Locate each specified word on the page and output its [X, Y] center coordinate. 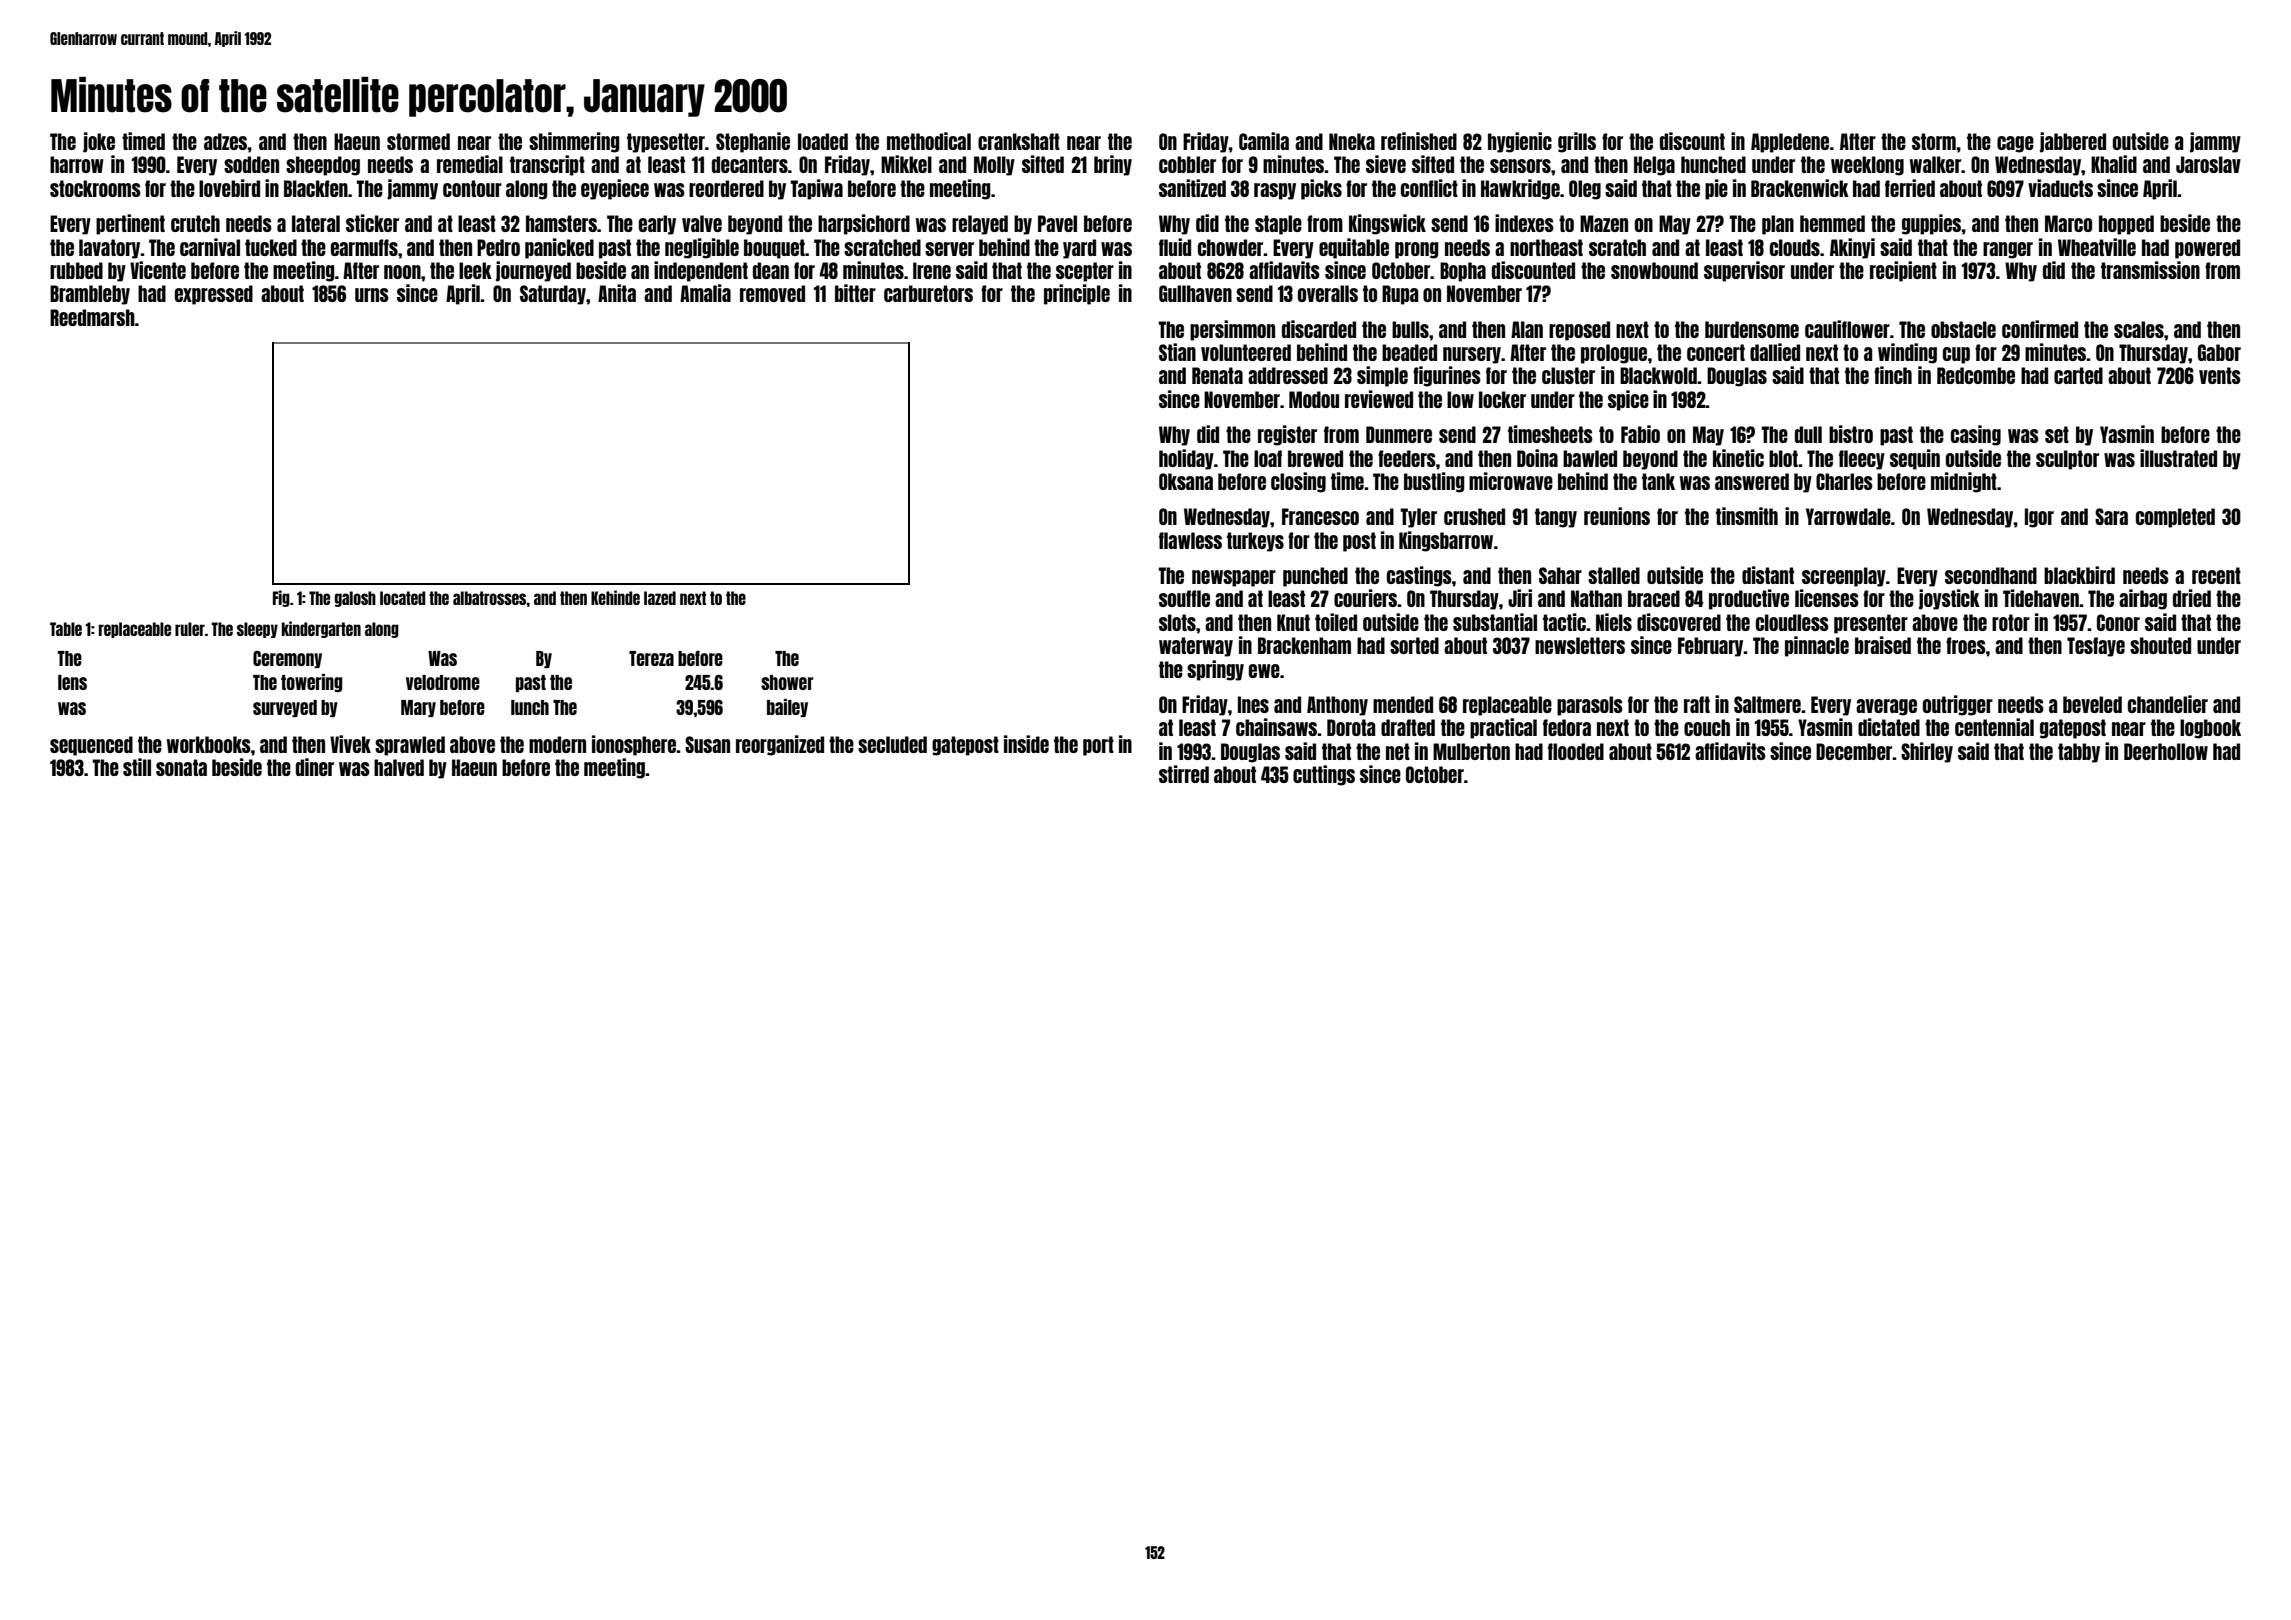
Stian [1177, 352]
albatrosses [490, 598]
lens [72, 682]
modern [557, 744]
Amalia [705, 293]
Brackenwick [1800, 188]
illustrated [2178, 458]
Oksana [1186, 481]
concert [1716, 352]
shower [787, 682]
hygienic [1520, 142]
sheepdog [323, 166]
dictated [1889, 727]
